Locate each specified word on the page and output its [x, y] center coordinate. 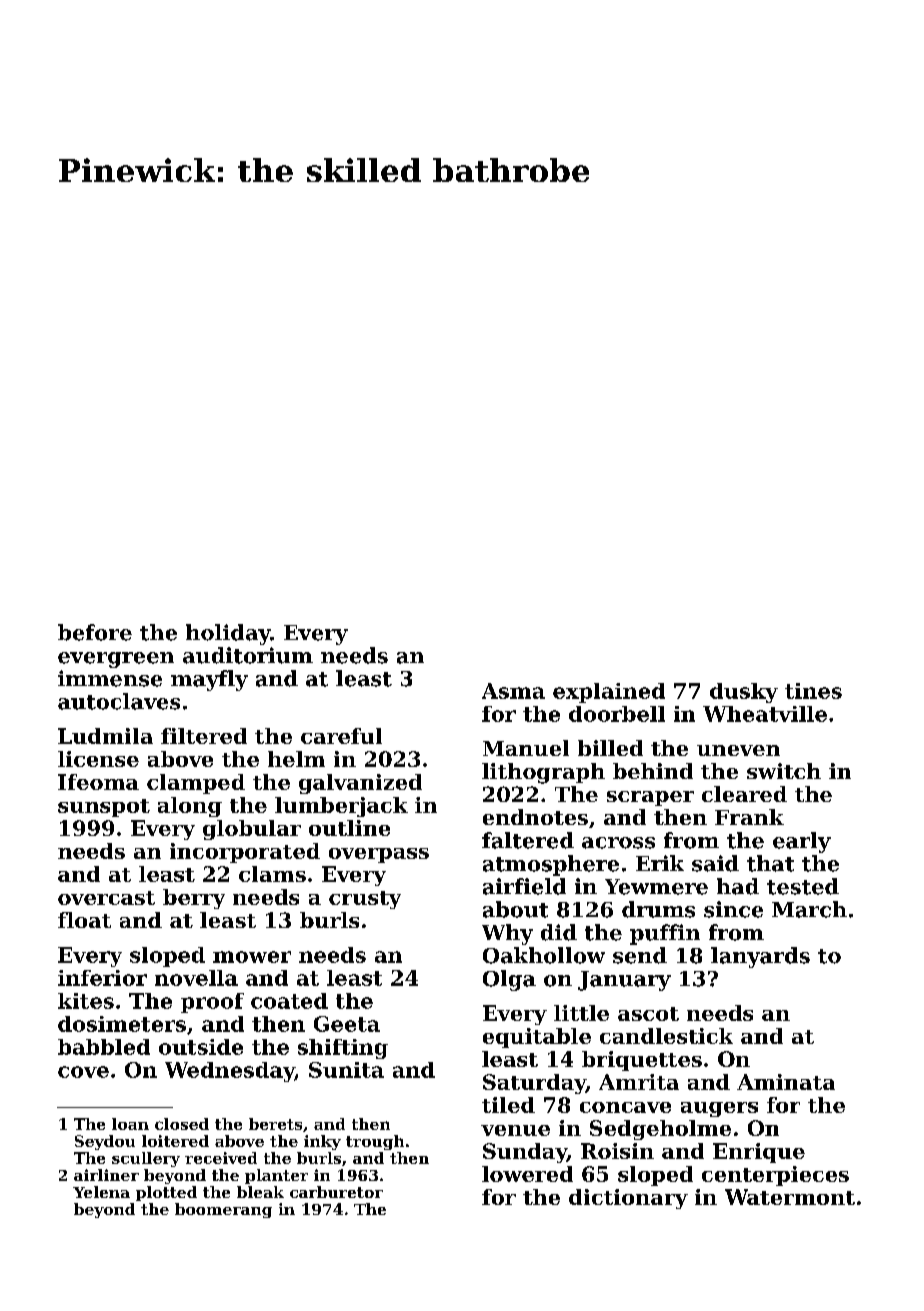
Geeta [347, 1024]
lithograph [543, 773]
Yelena [101, 1192]
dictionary [628, 1199]
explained [609, 693]
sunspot [104, 808]
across [618, 843]
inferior [102, 978]
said [715, 863]
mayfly [209, 680]
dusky [744, 693]
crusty [365, 900]
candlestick [666, 1036]
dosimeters [122, 1024]
